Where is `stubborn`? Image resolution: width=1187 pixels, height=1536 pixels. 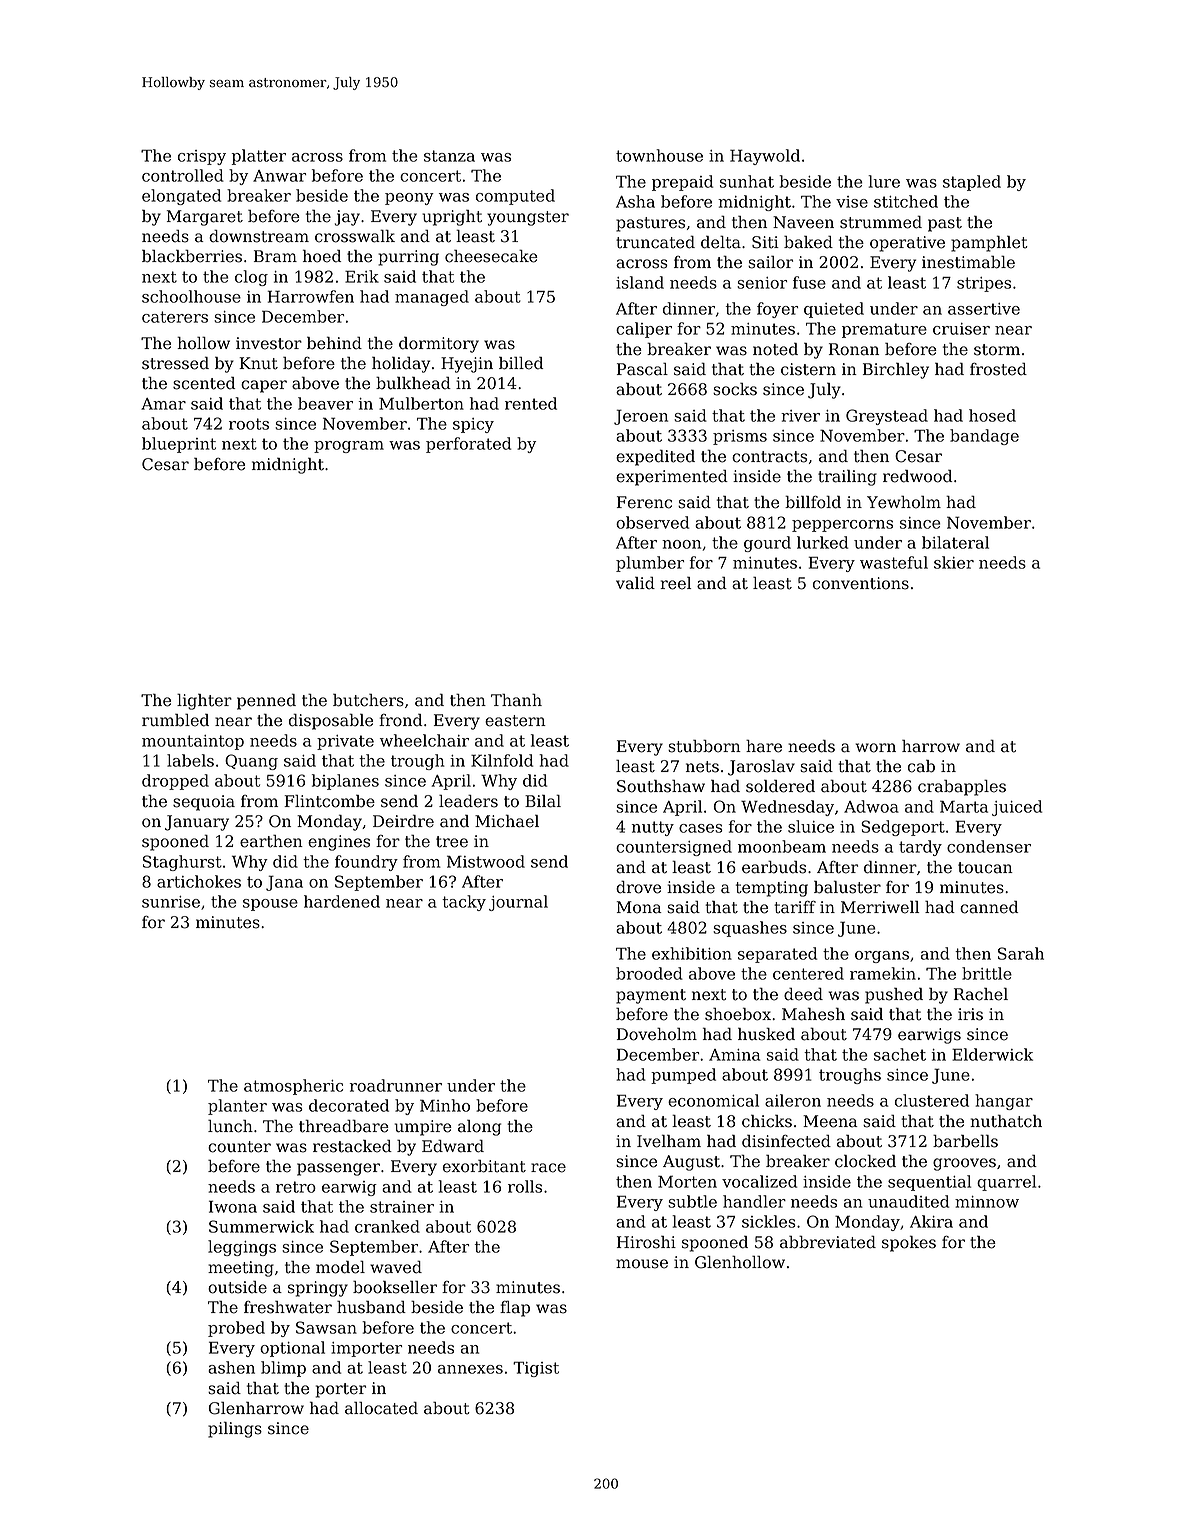 stubborn is located at coordinates (704, 746).
